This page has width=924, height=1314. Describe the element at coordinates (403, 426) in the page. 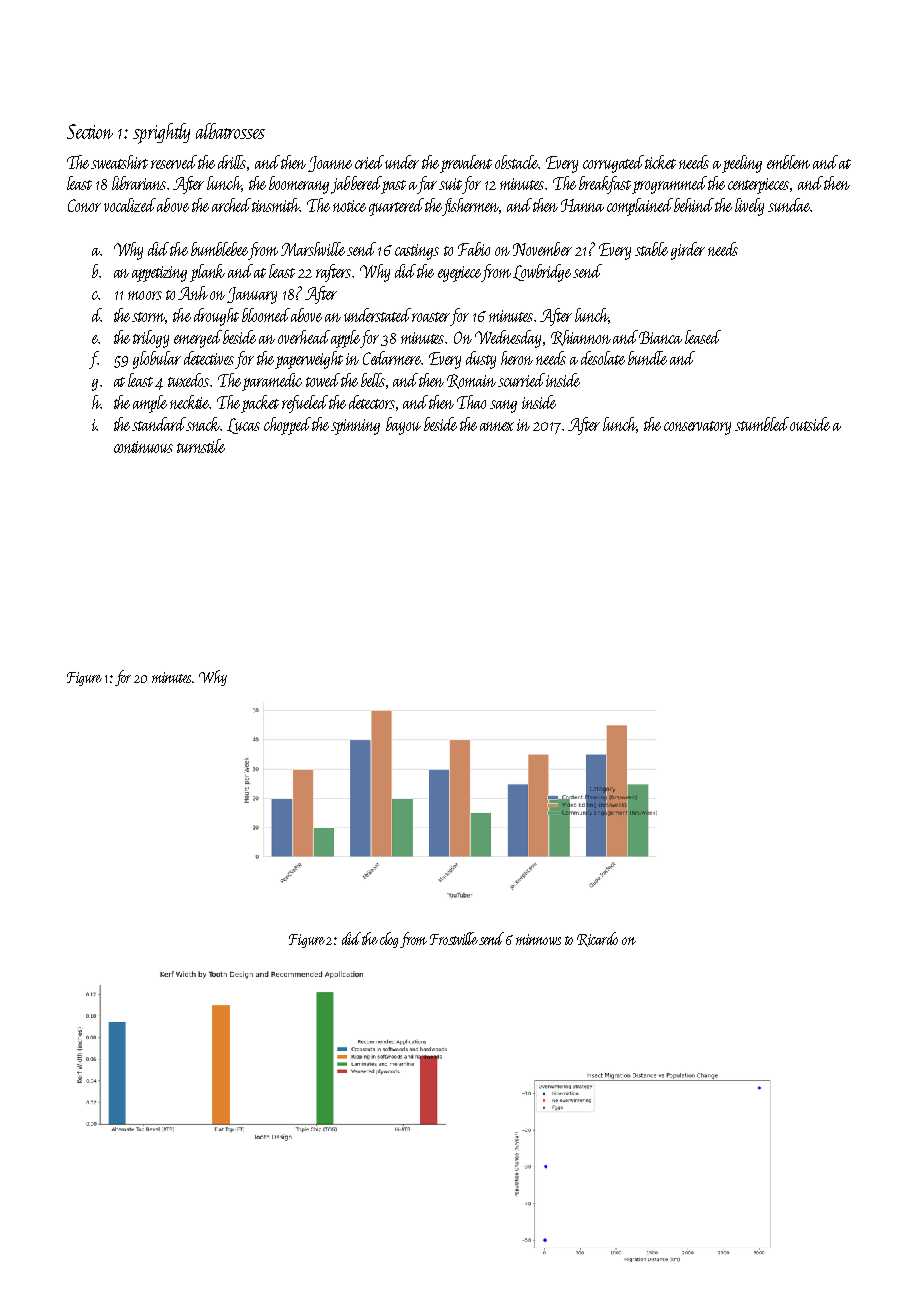

I see `bayou` at that location.
